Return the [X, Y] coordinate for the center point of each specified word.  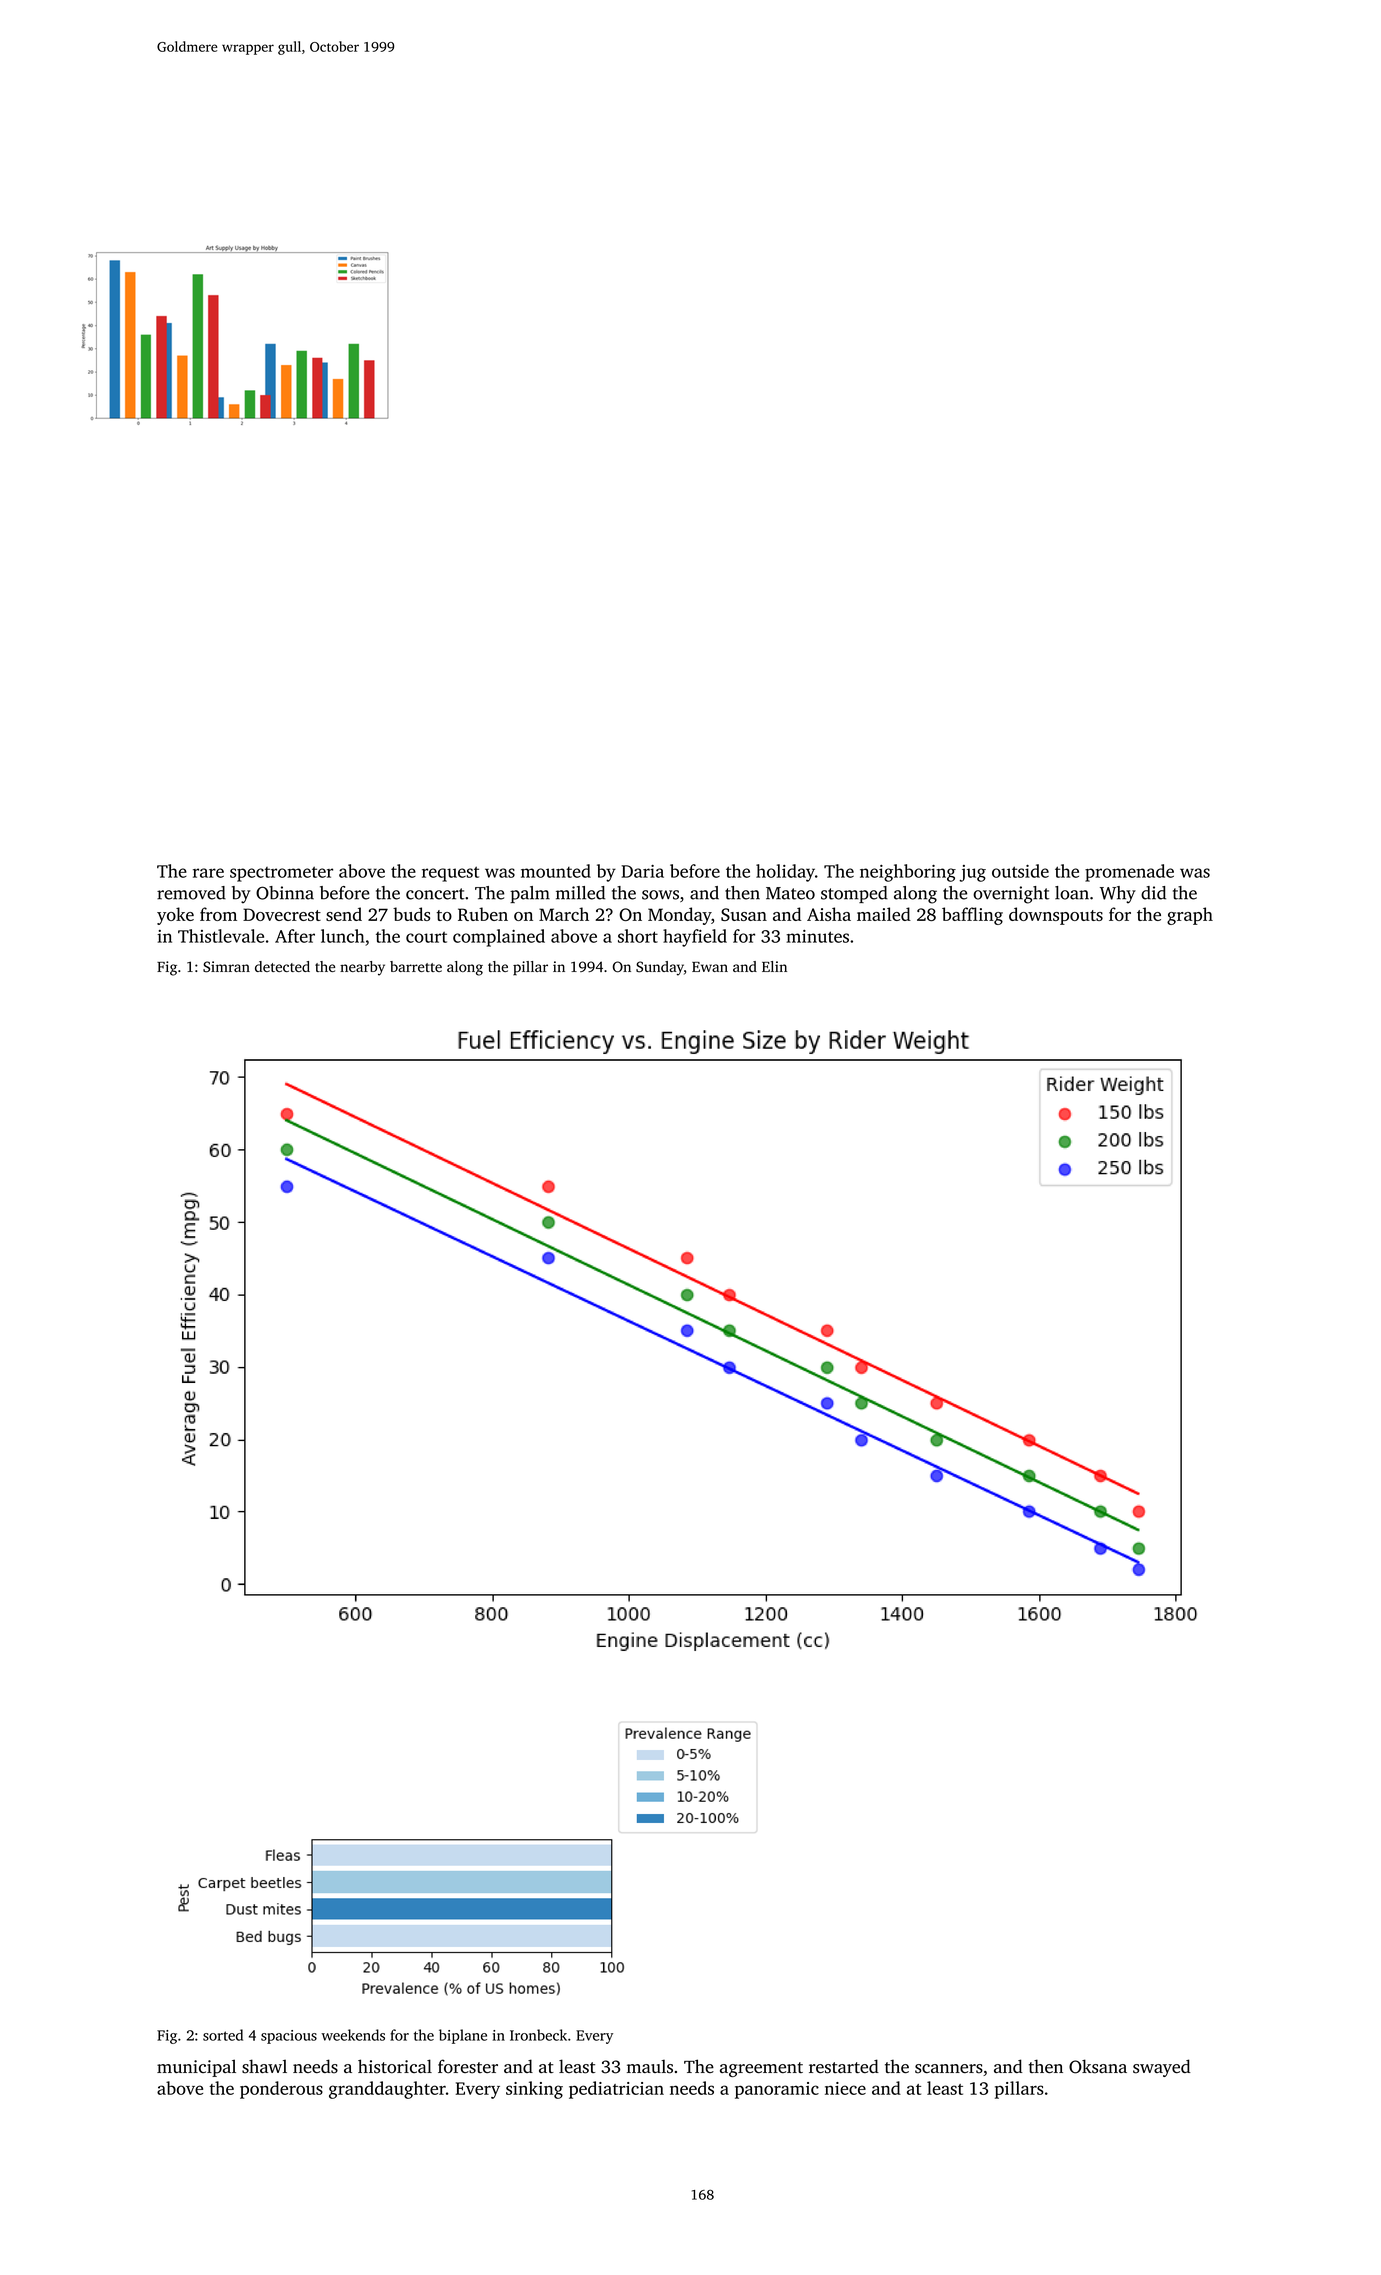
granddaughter [387, 2090]
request [450, 874]
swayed [1162, 2068]
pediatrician [616, 2090]
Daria [642, 871]
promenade [1129, 873]
